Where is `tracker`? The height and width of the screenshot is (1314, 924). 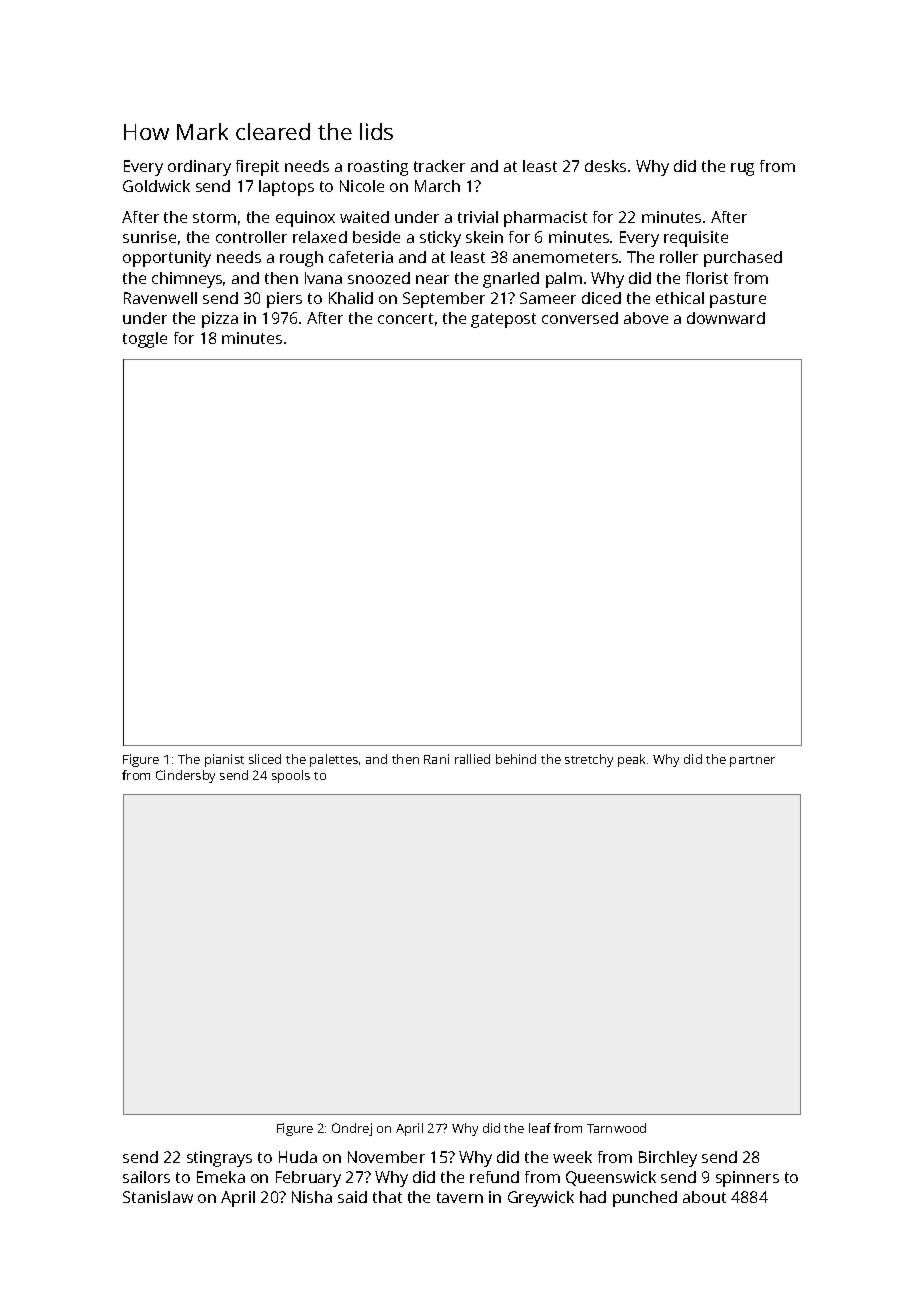 tracker is located at coordinates (439, 166).
